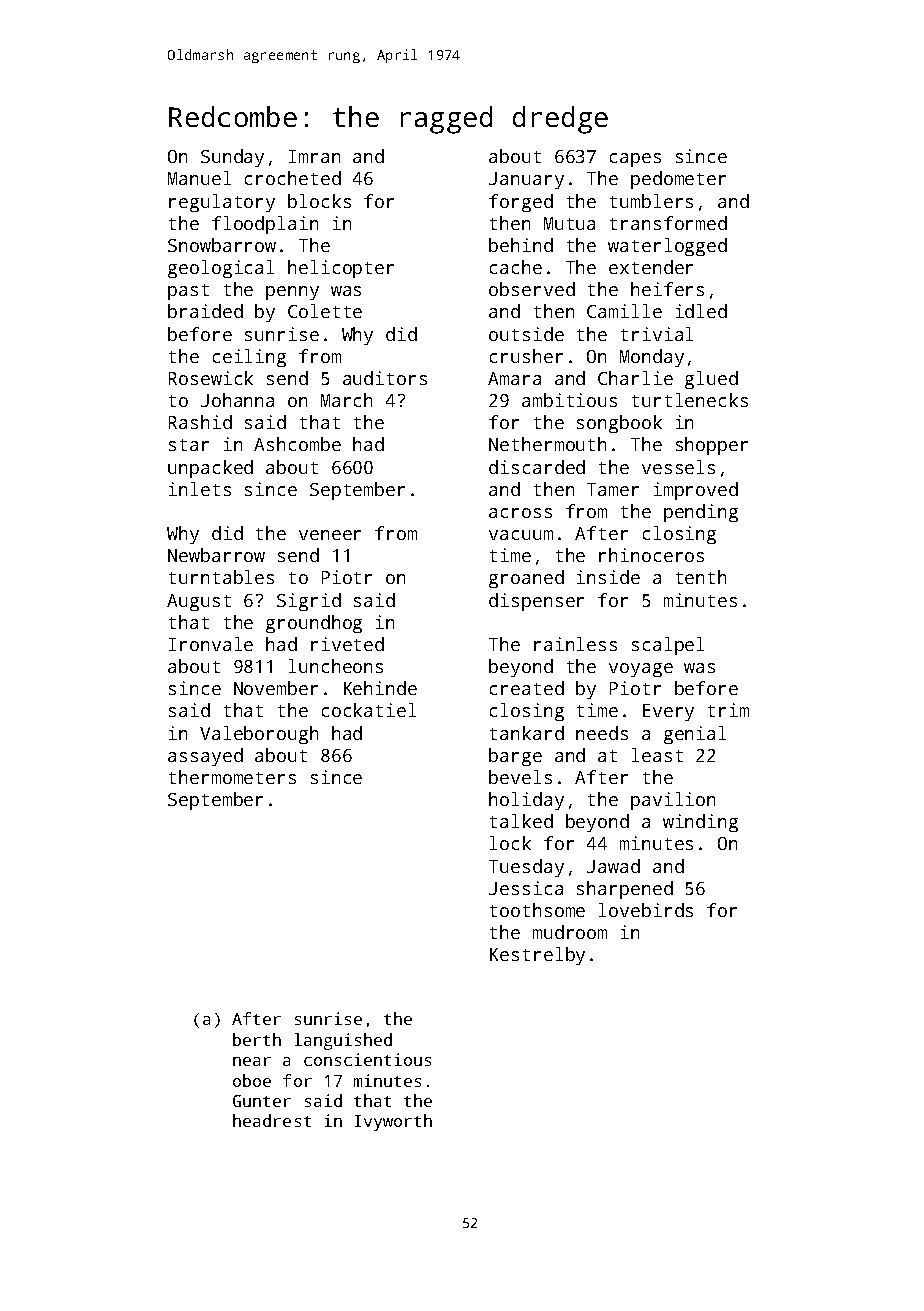  Describe the element at coordinates (216, 555) in the document. I see `Newbarrow` at that location.
